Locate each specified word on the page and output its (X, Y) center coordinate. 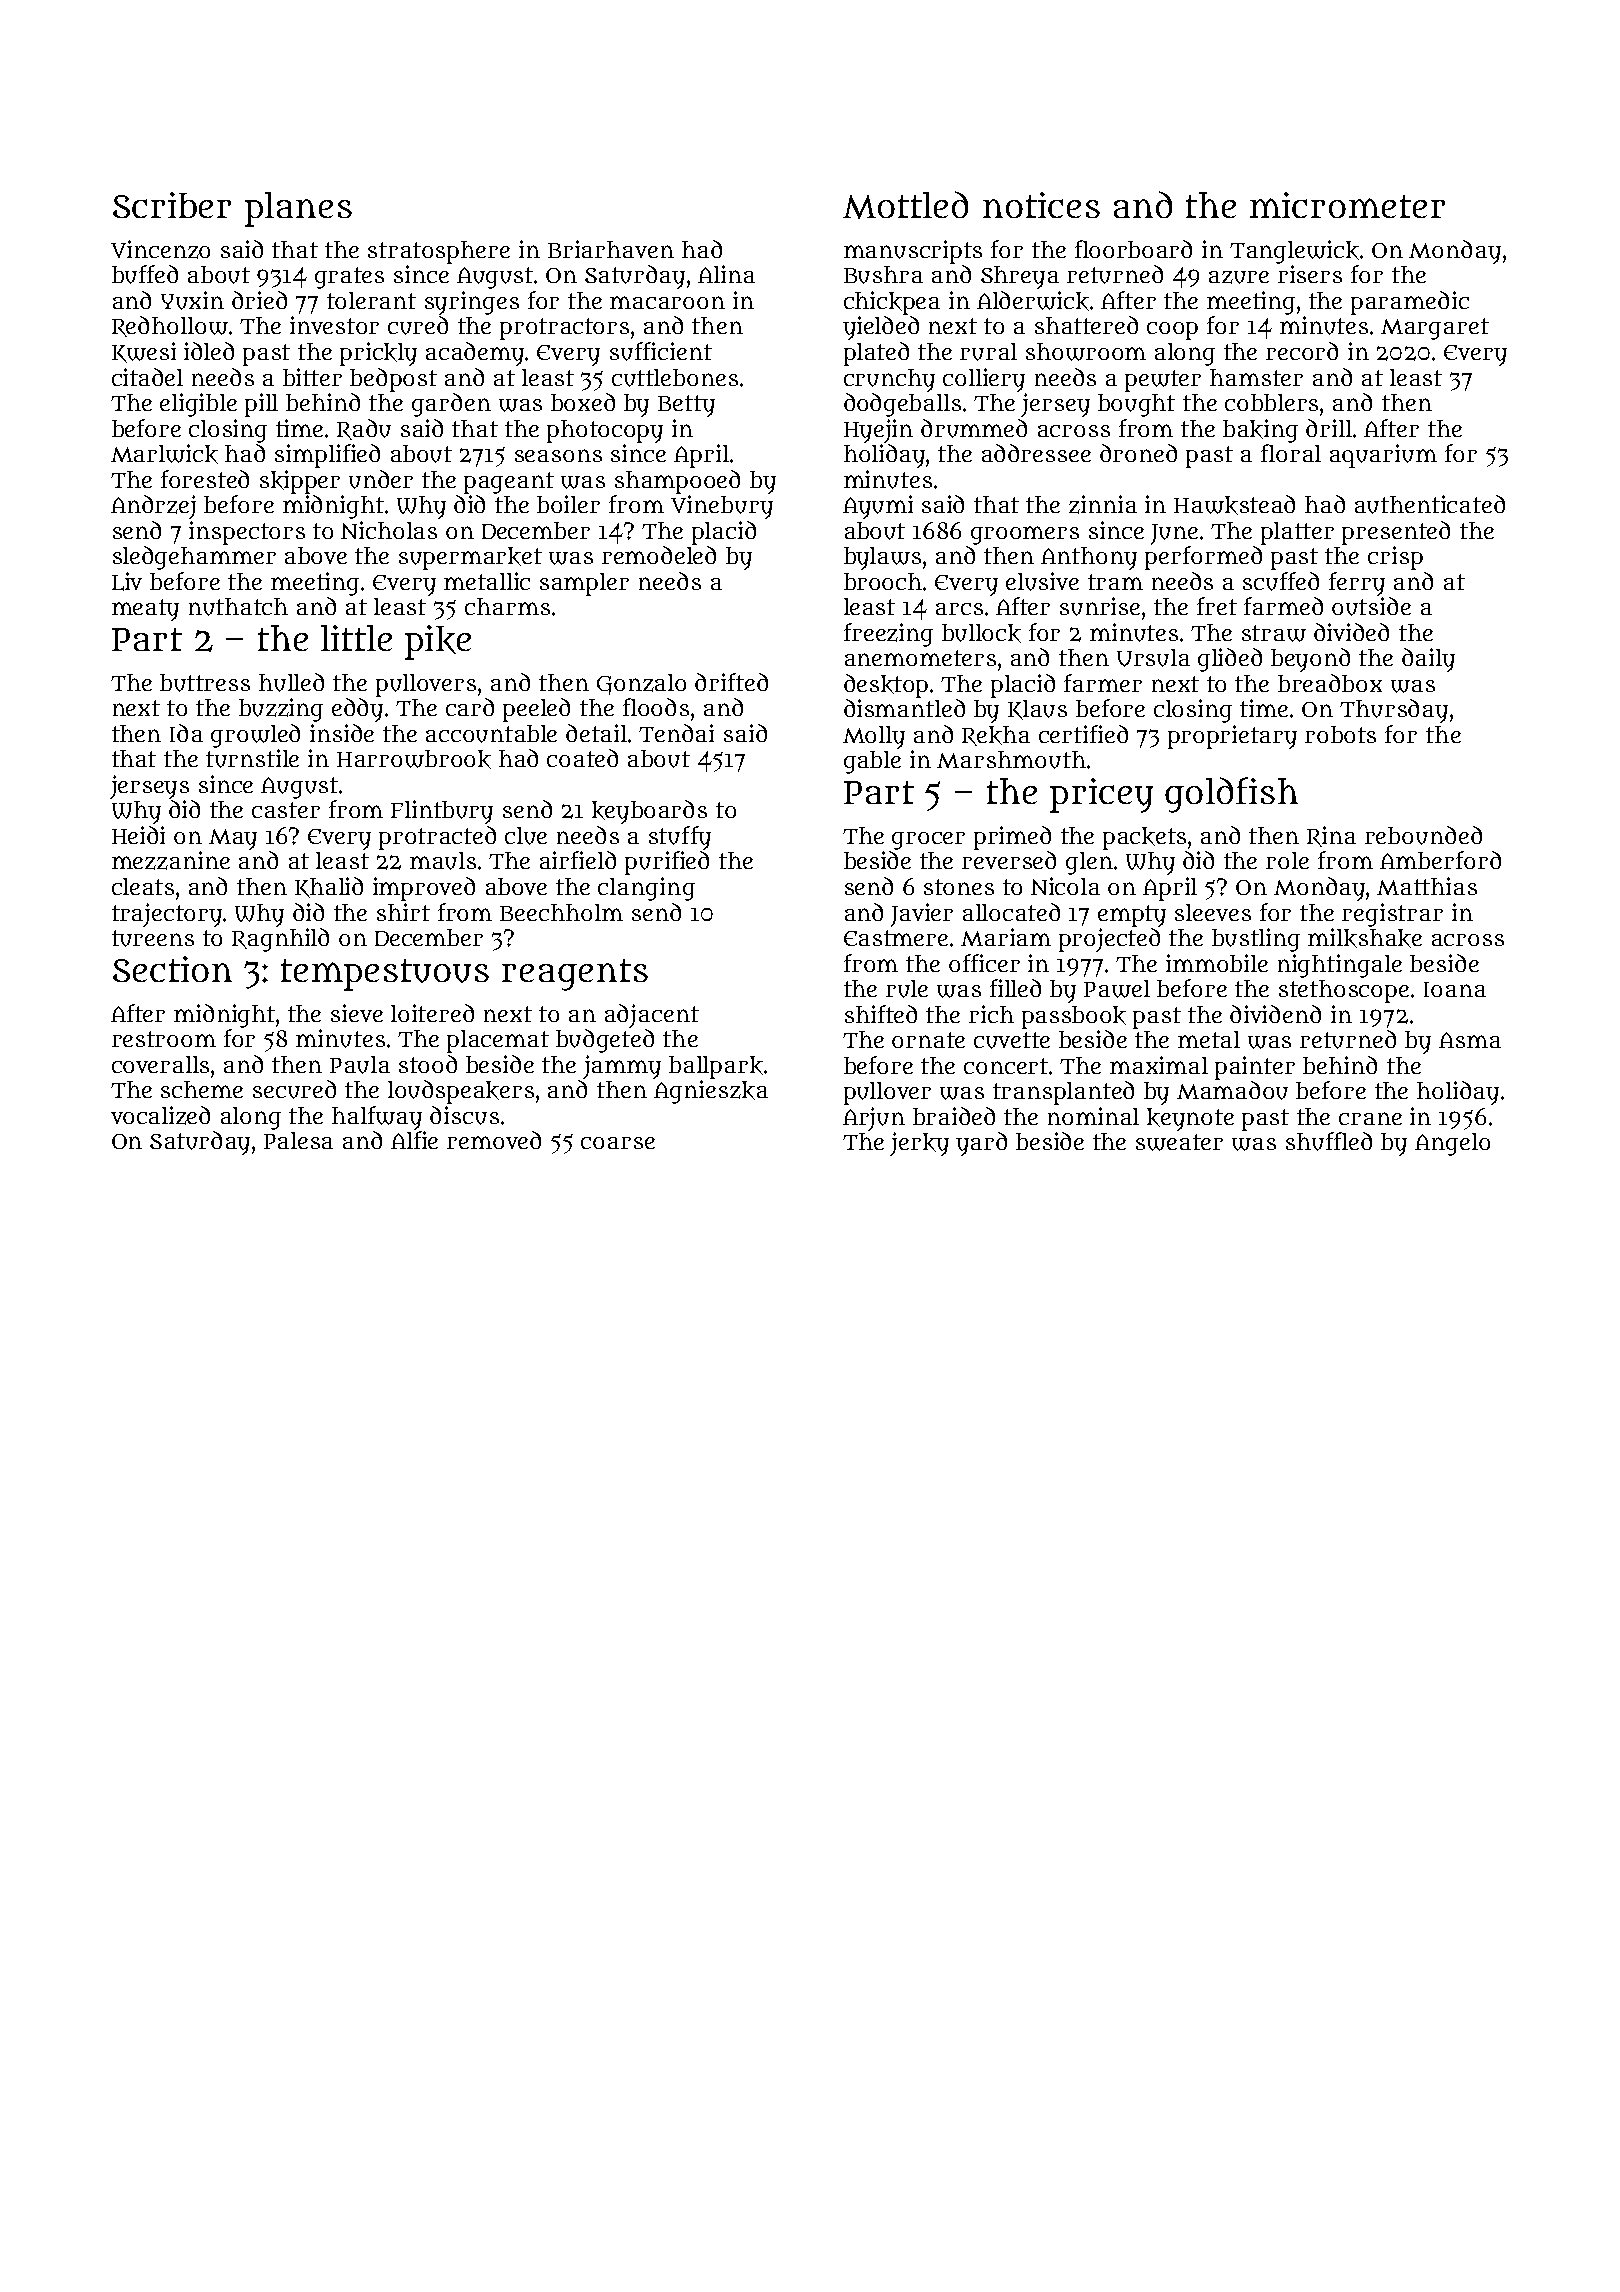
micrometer (1347, 205)
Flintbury (442, 812)
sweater (1179, 1142)
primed (1012, 838)
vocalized (160, 1115)
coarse (618, 1143)
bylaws (882, 558)
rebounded (1423, 835)
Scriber (172, 205)
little (356, 638)
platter (1297, 533)
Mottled (905, 205)
